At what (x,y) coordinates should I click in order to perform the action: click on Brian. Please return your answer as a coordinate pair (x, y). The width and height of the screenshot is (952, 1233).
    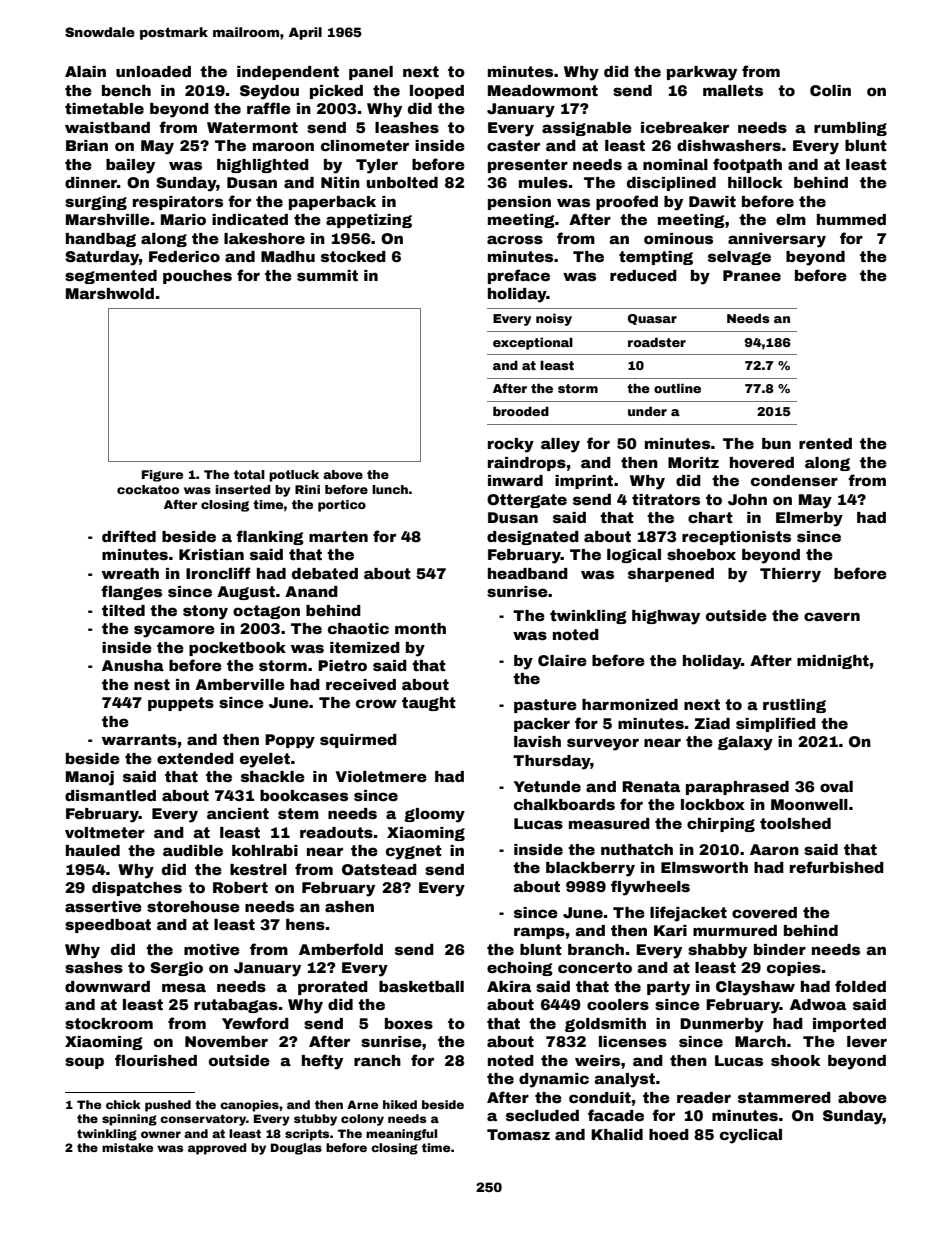
    Looking at the image, I should click on (87, 145).
